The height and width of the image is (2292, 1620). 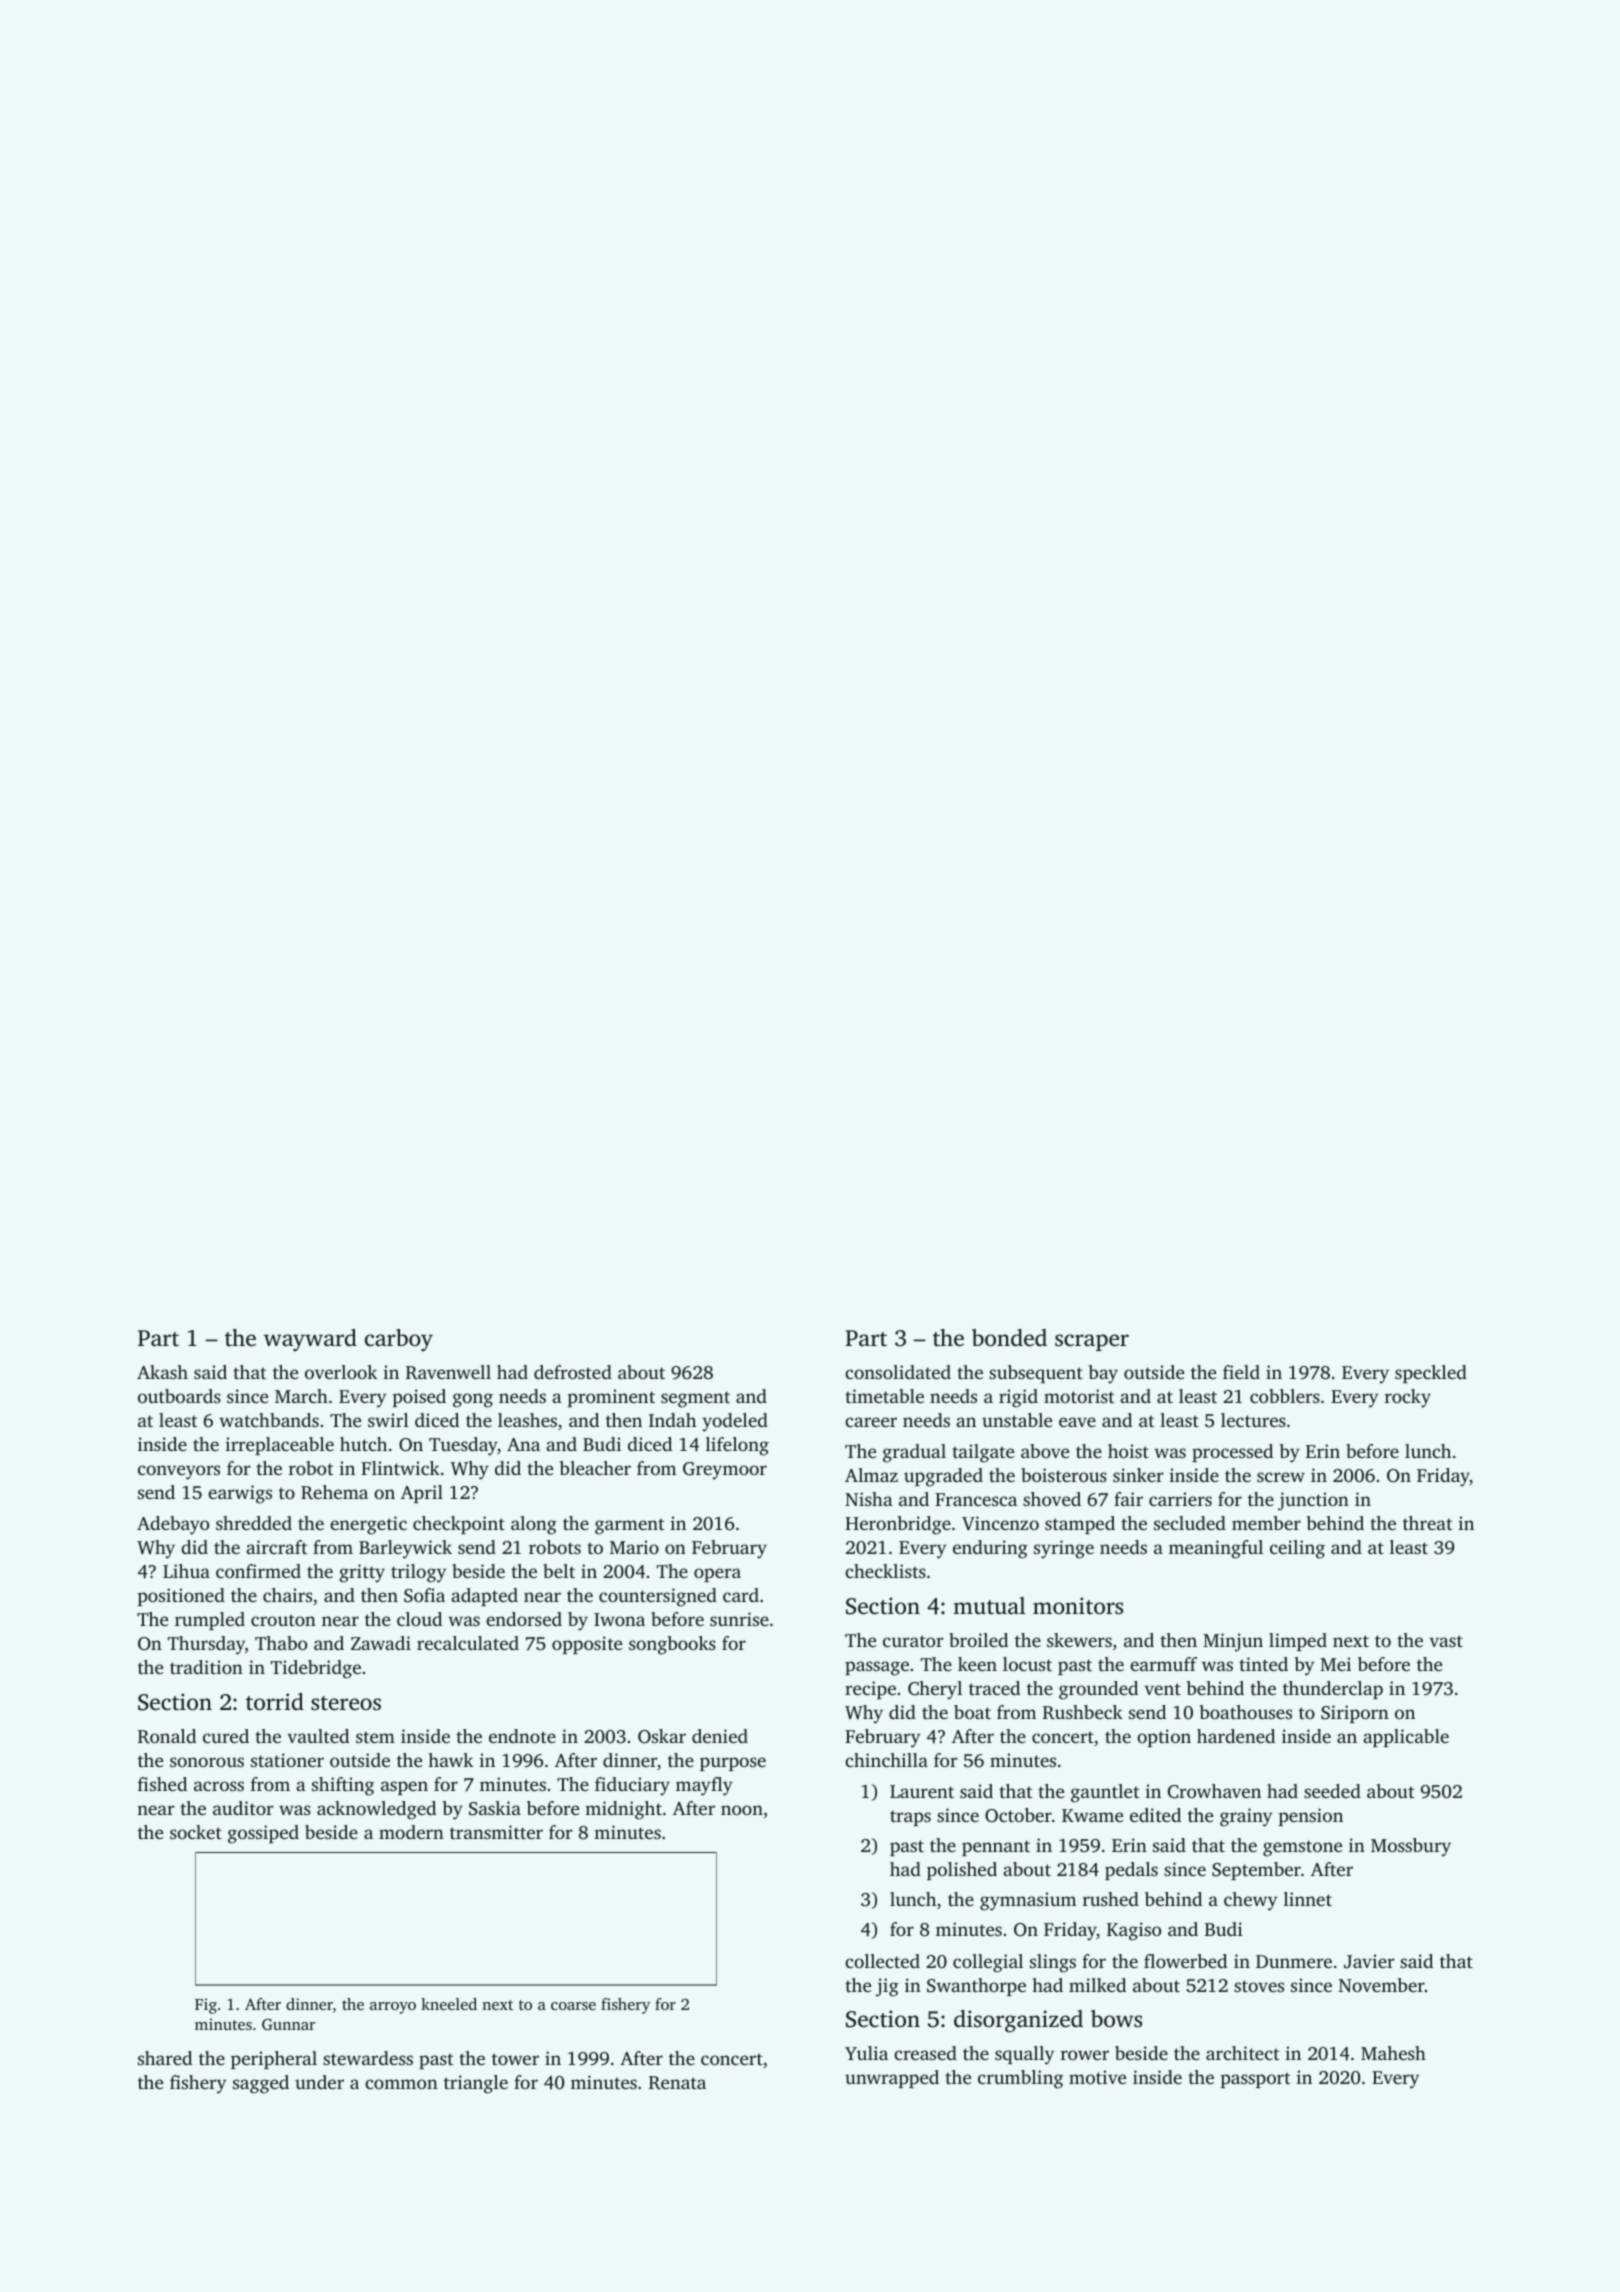 I want to click on yodeled, so click(x=735, y=1422).
